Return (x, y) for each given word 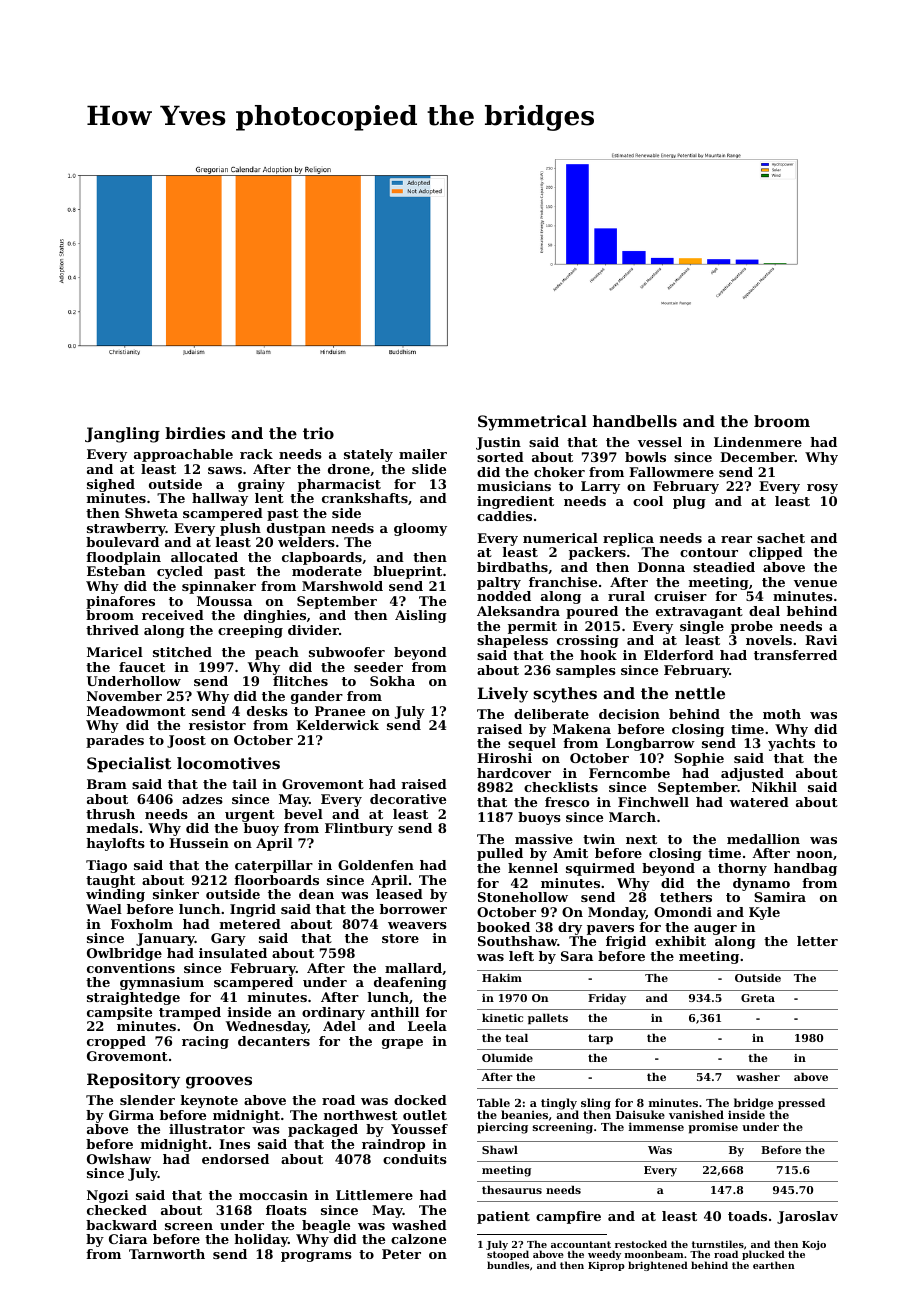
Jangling (122, 435)
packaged (323, 1130)
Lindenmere (758, 442)
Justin (498, 443)
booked (503, 927)
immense (656, 1126)
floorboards (276, 880)
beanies (524, 1114)
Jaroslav (807, 1217)
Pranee (340, 711)
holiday (261, 1240)
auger (715, 930)
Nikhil (774, 787)
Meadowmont (136, 711)
